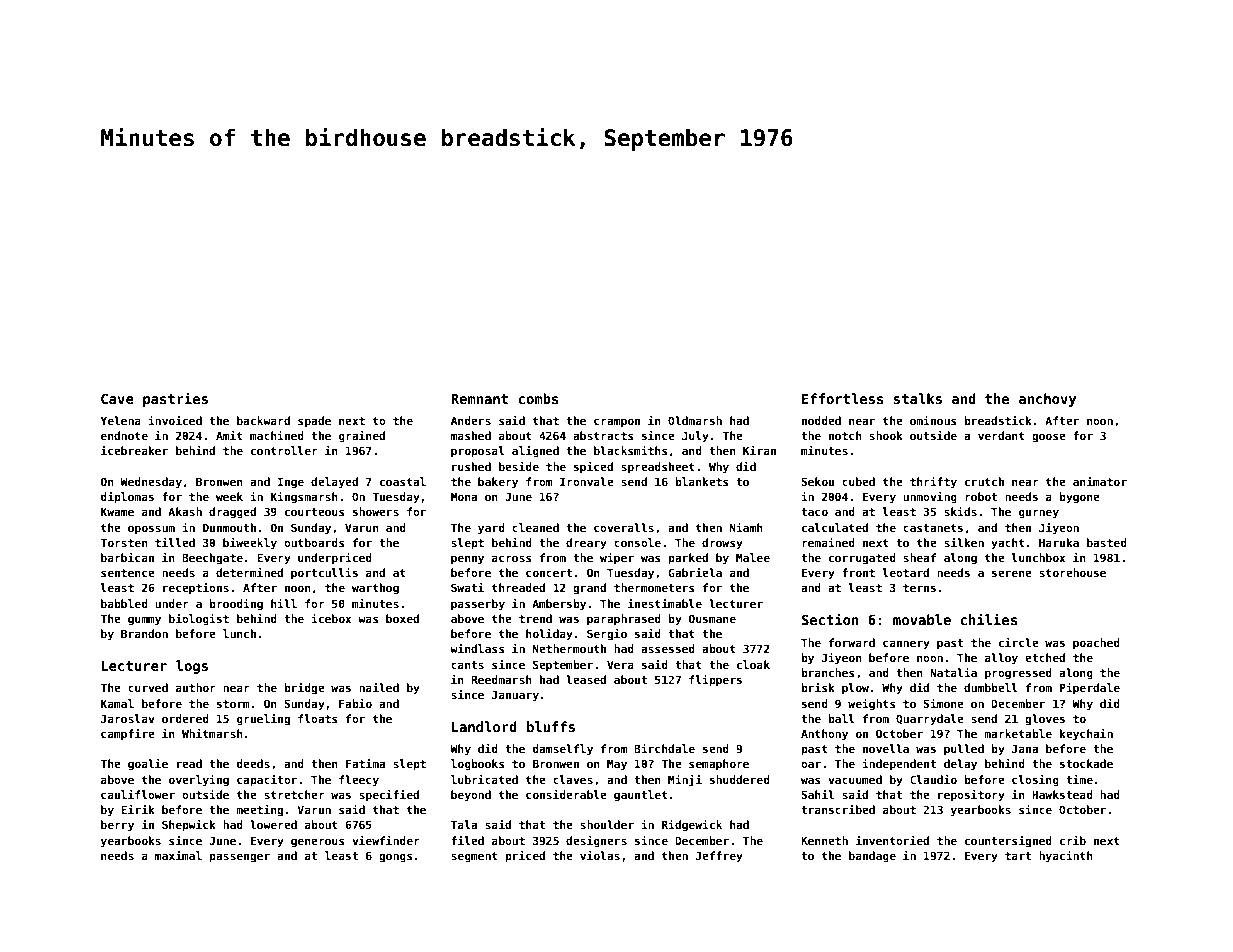  I want to click on bandage, so click(872, 857).
